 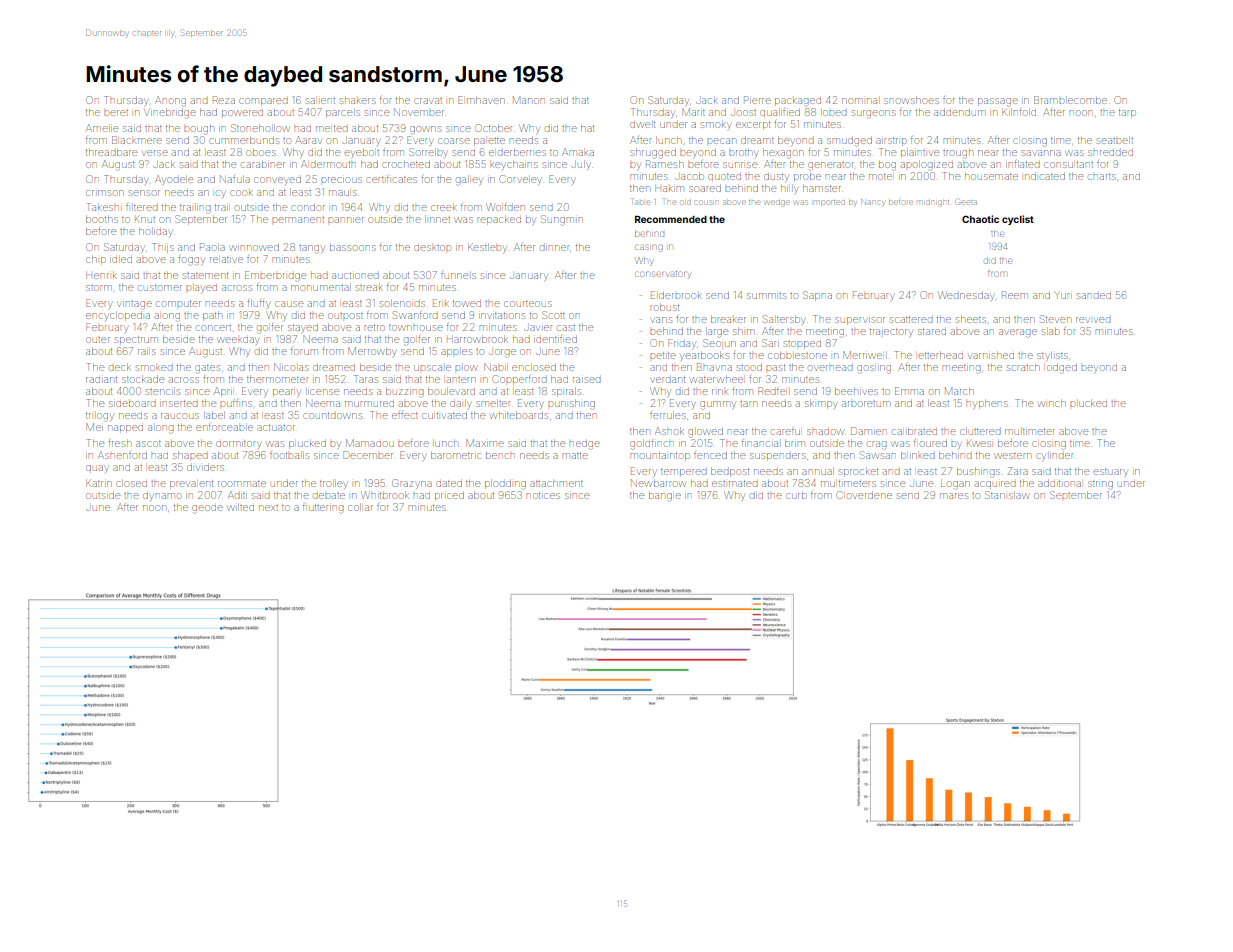 I want to click on cyclist, so click(x=1018, y=220).
